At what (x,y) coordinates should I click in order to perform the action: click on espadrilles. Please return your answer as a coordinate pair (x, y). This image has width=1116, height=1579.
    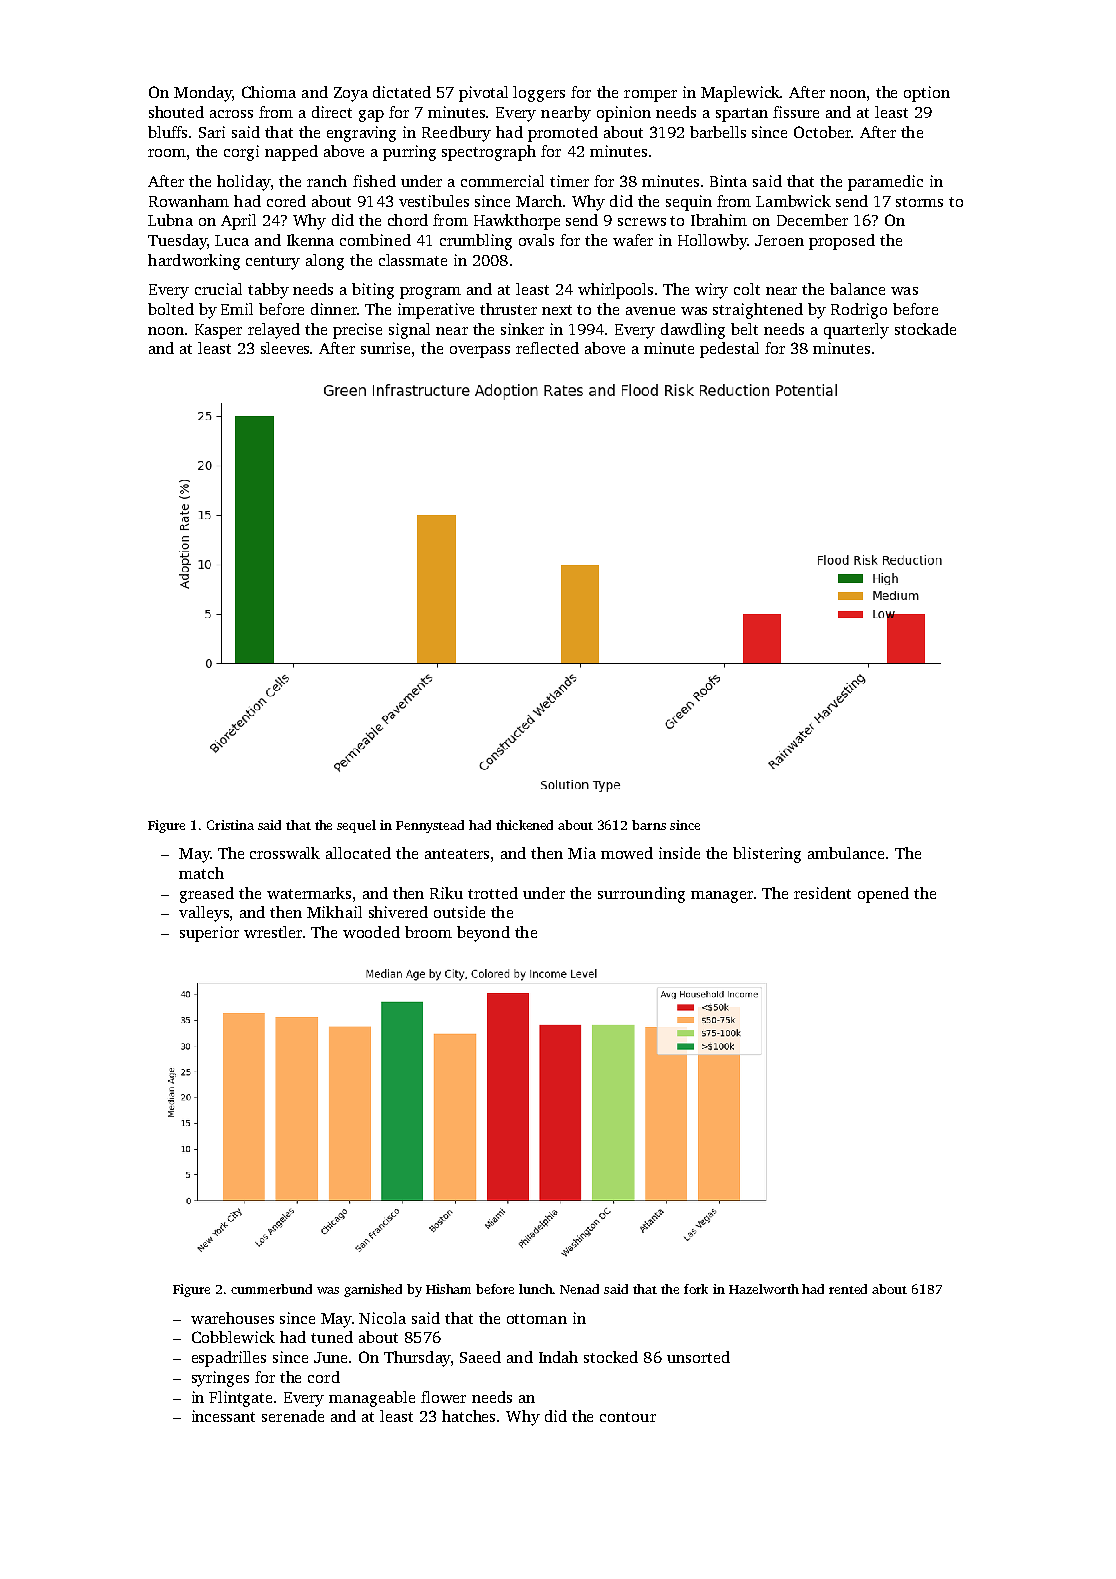
    Looking at the image, I should click on (229, 1359).
